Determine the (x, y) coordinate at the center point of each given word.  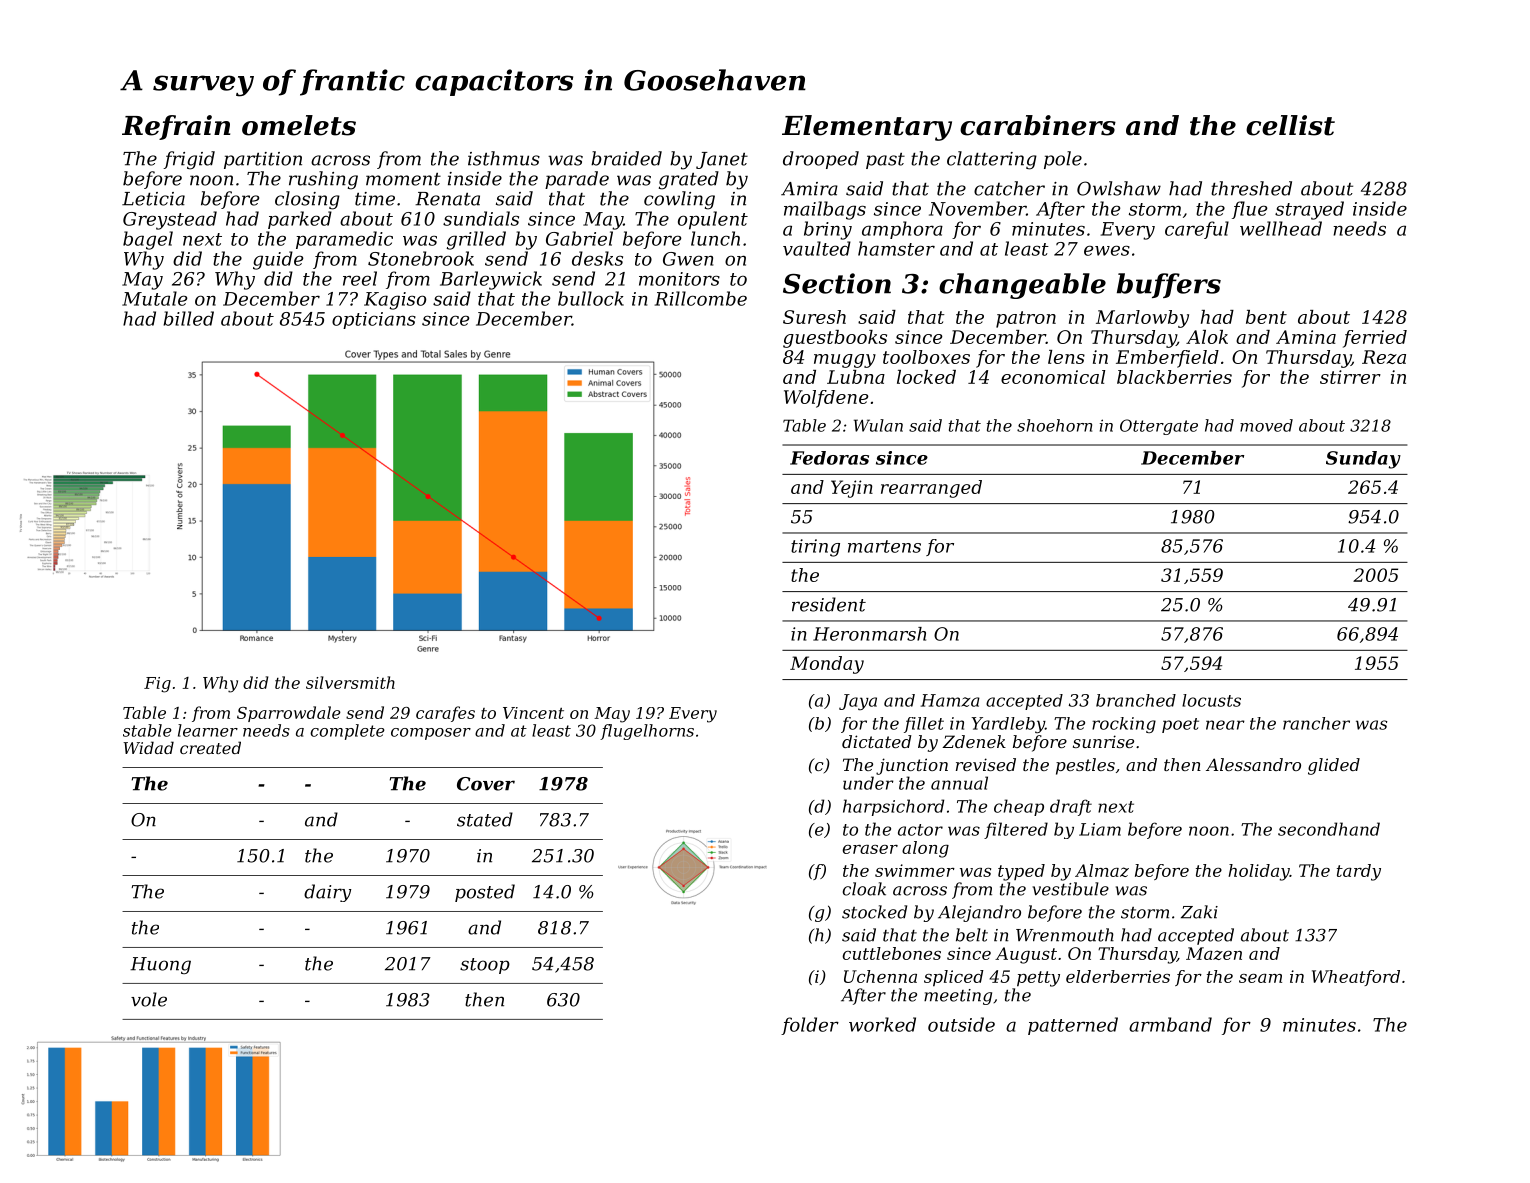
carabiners (1038, 125)
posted (485, 893)
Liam (1100, 829)
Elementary (867, 128)
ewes (1107, 250)
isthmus (504, 158)
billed (188, 318)
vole (149, 999)
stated (485, 819)
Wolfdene (826, 399)
